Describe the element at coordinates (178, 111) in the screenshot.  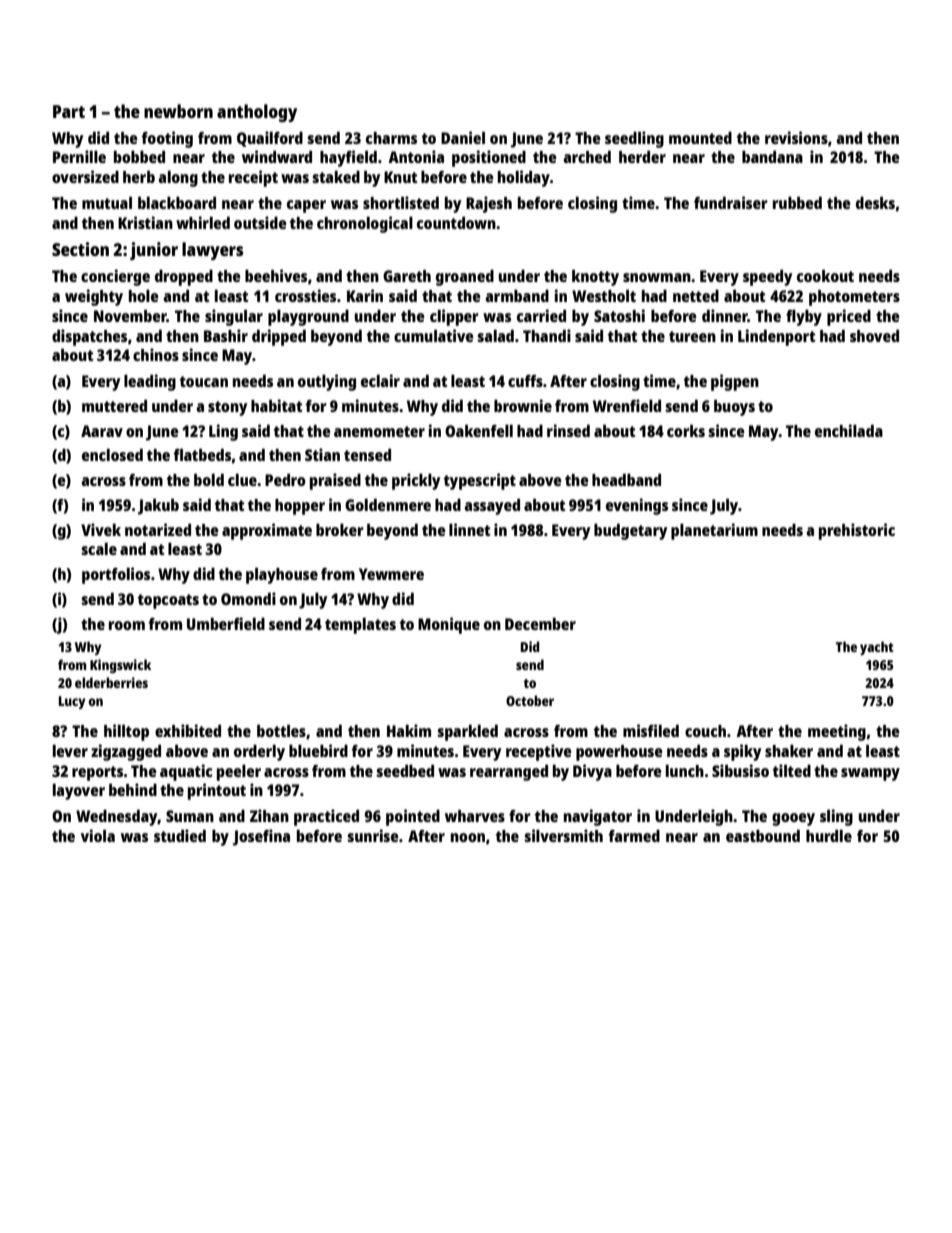
I see `newborn` at that location.
